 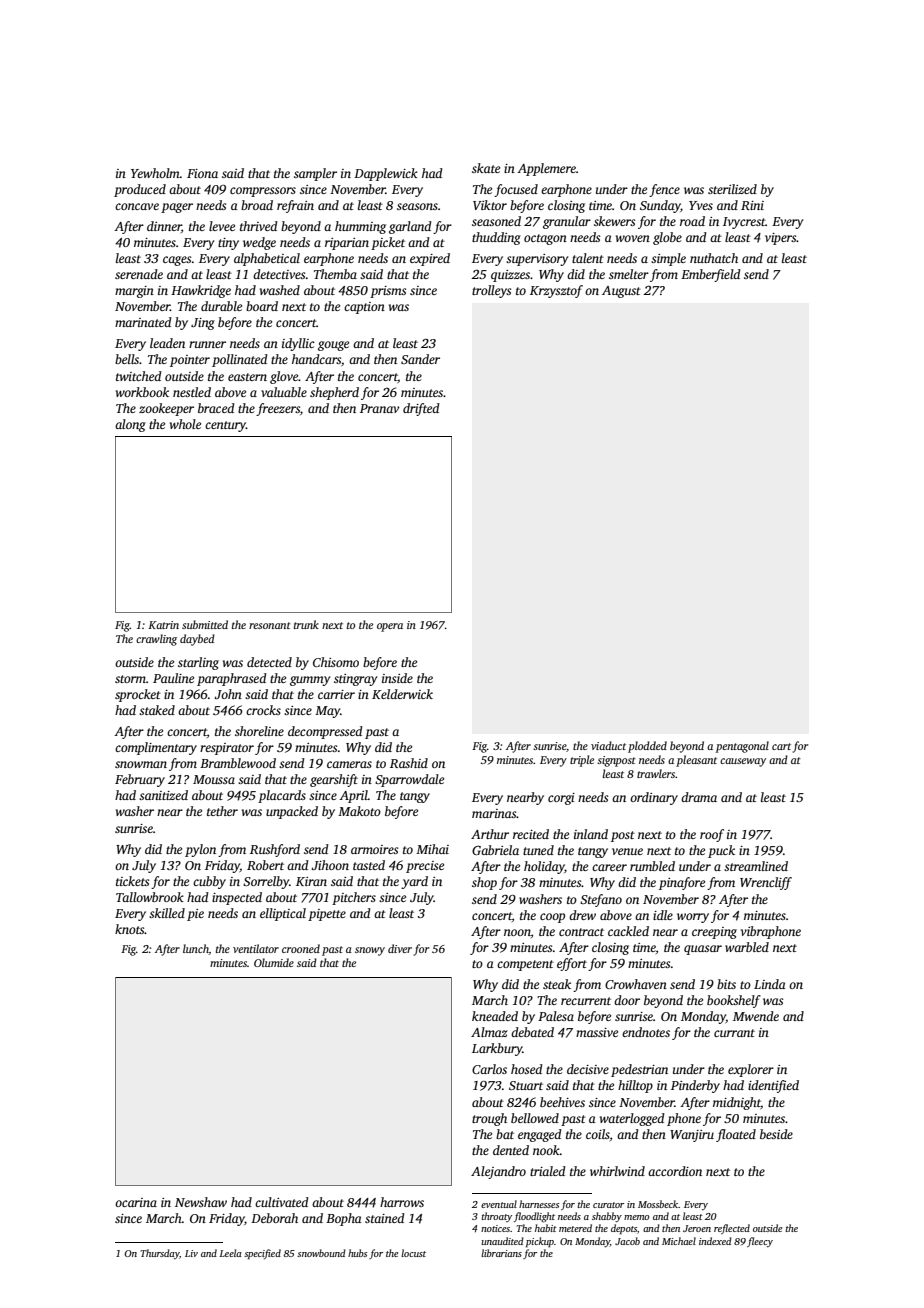 I want to click on ocarina, so click(x=136, y=1202).
